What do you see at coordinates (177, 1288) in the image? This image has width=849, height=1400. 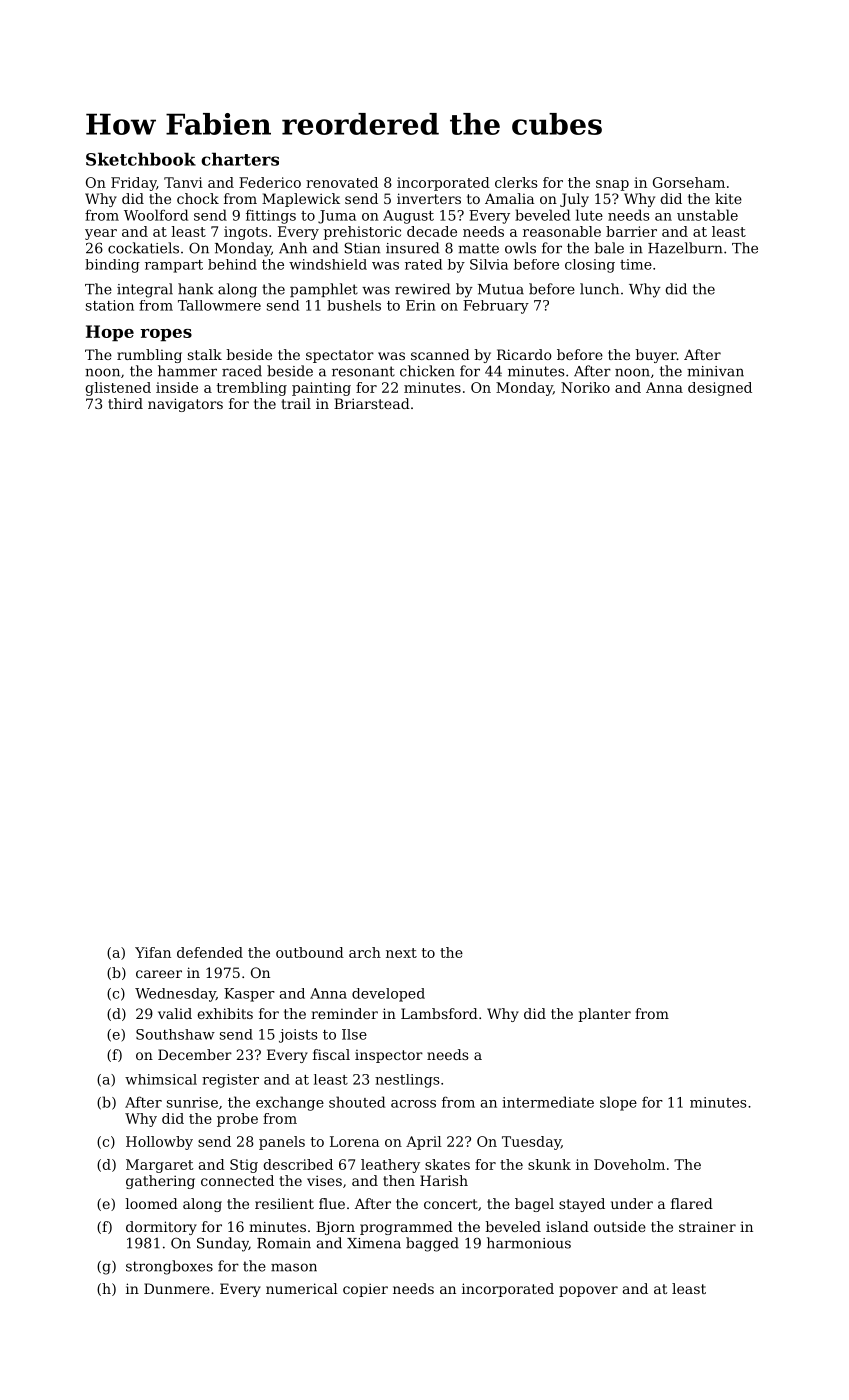 I see `Dunmere` at bounding box center [177, 1288].
